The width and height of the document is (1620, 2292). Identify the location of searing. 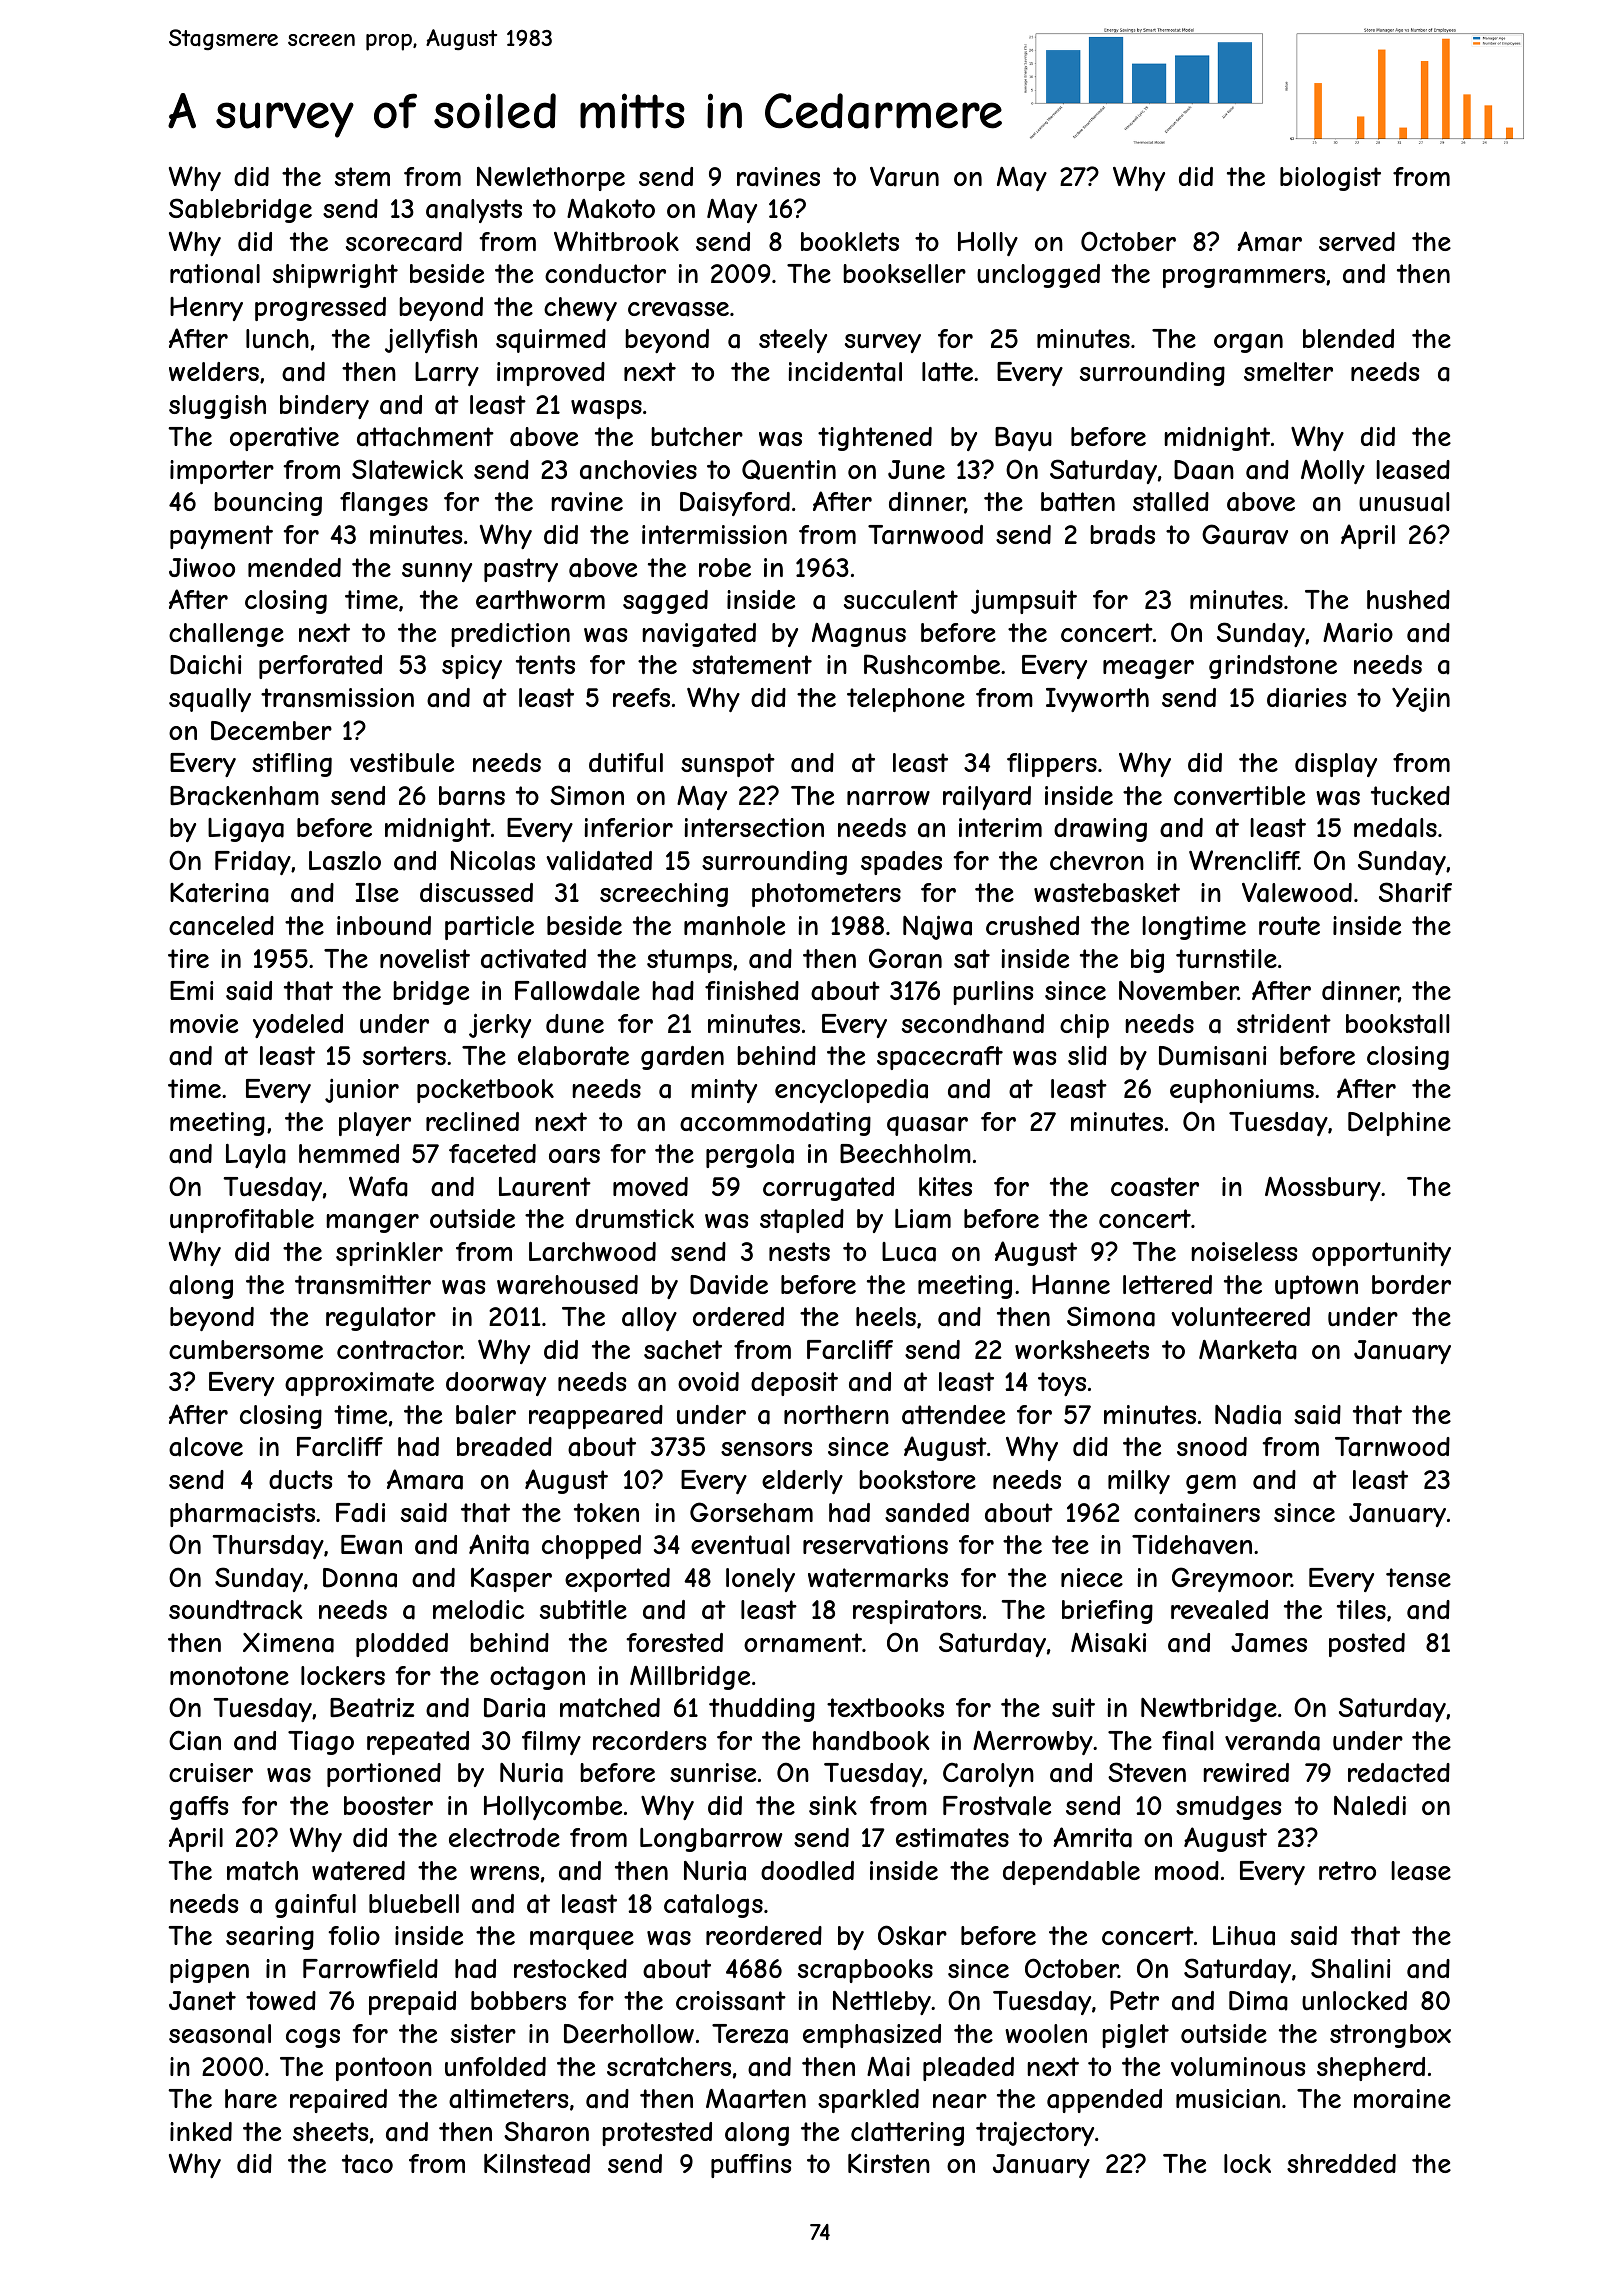
(270, 1938).
